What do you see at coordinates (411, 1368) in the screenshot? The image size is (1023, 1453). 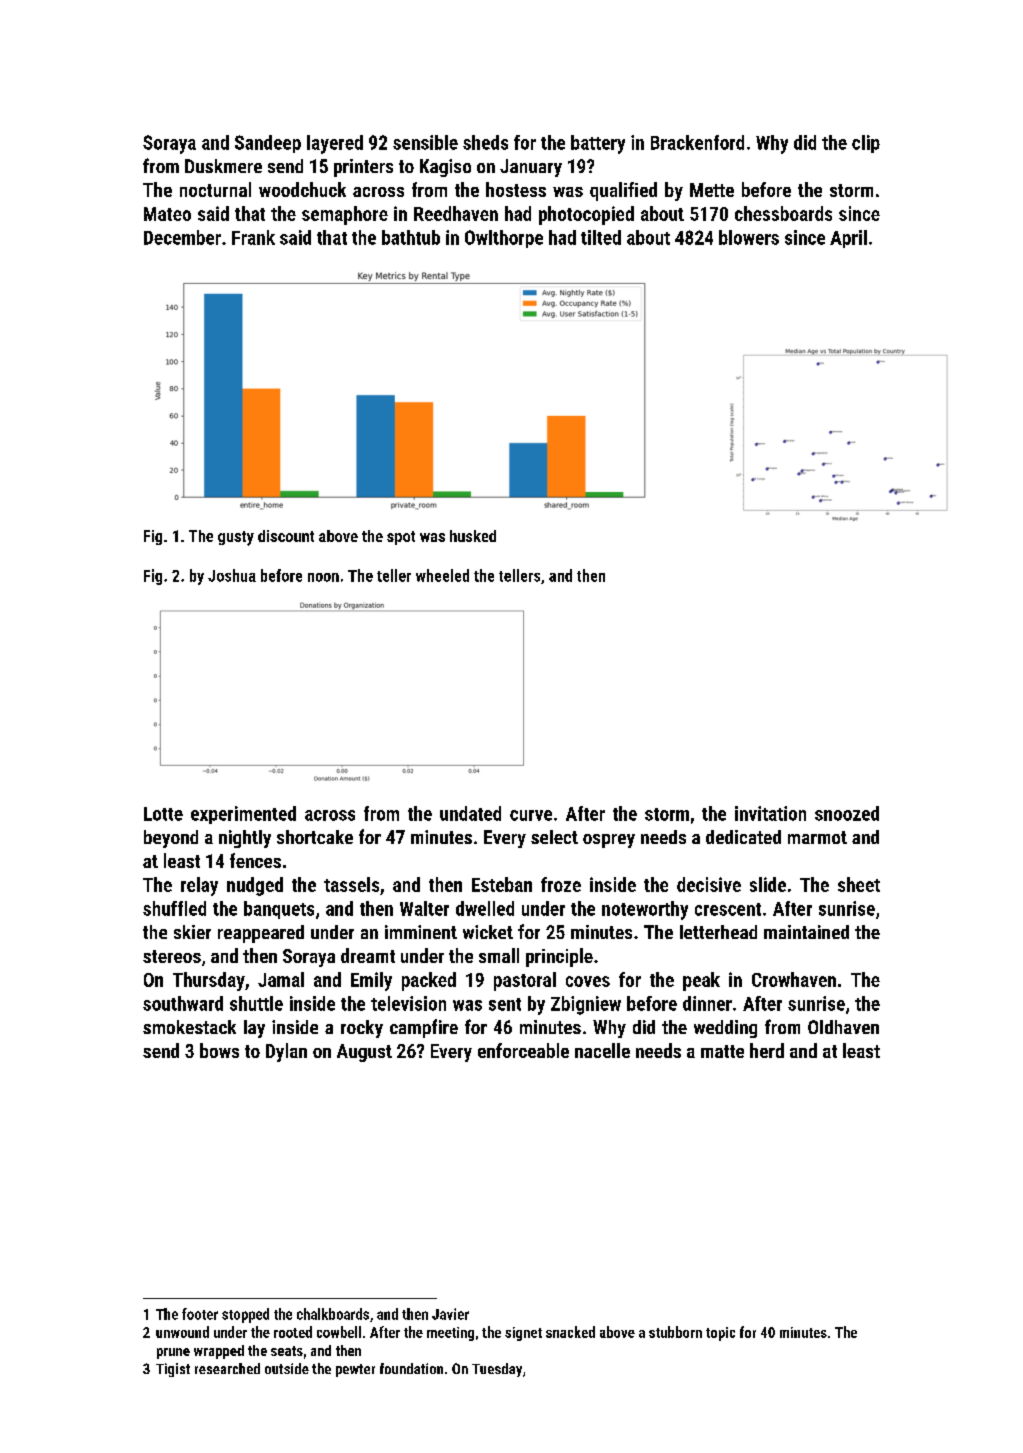 I see `foundation` at bounding box center [411, 1368].
